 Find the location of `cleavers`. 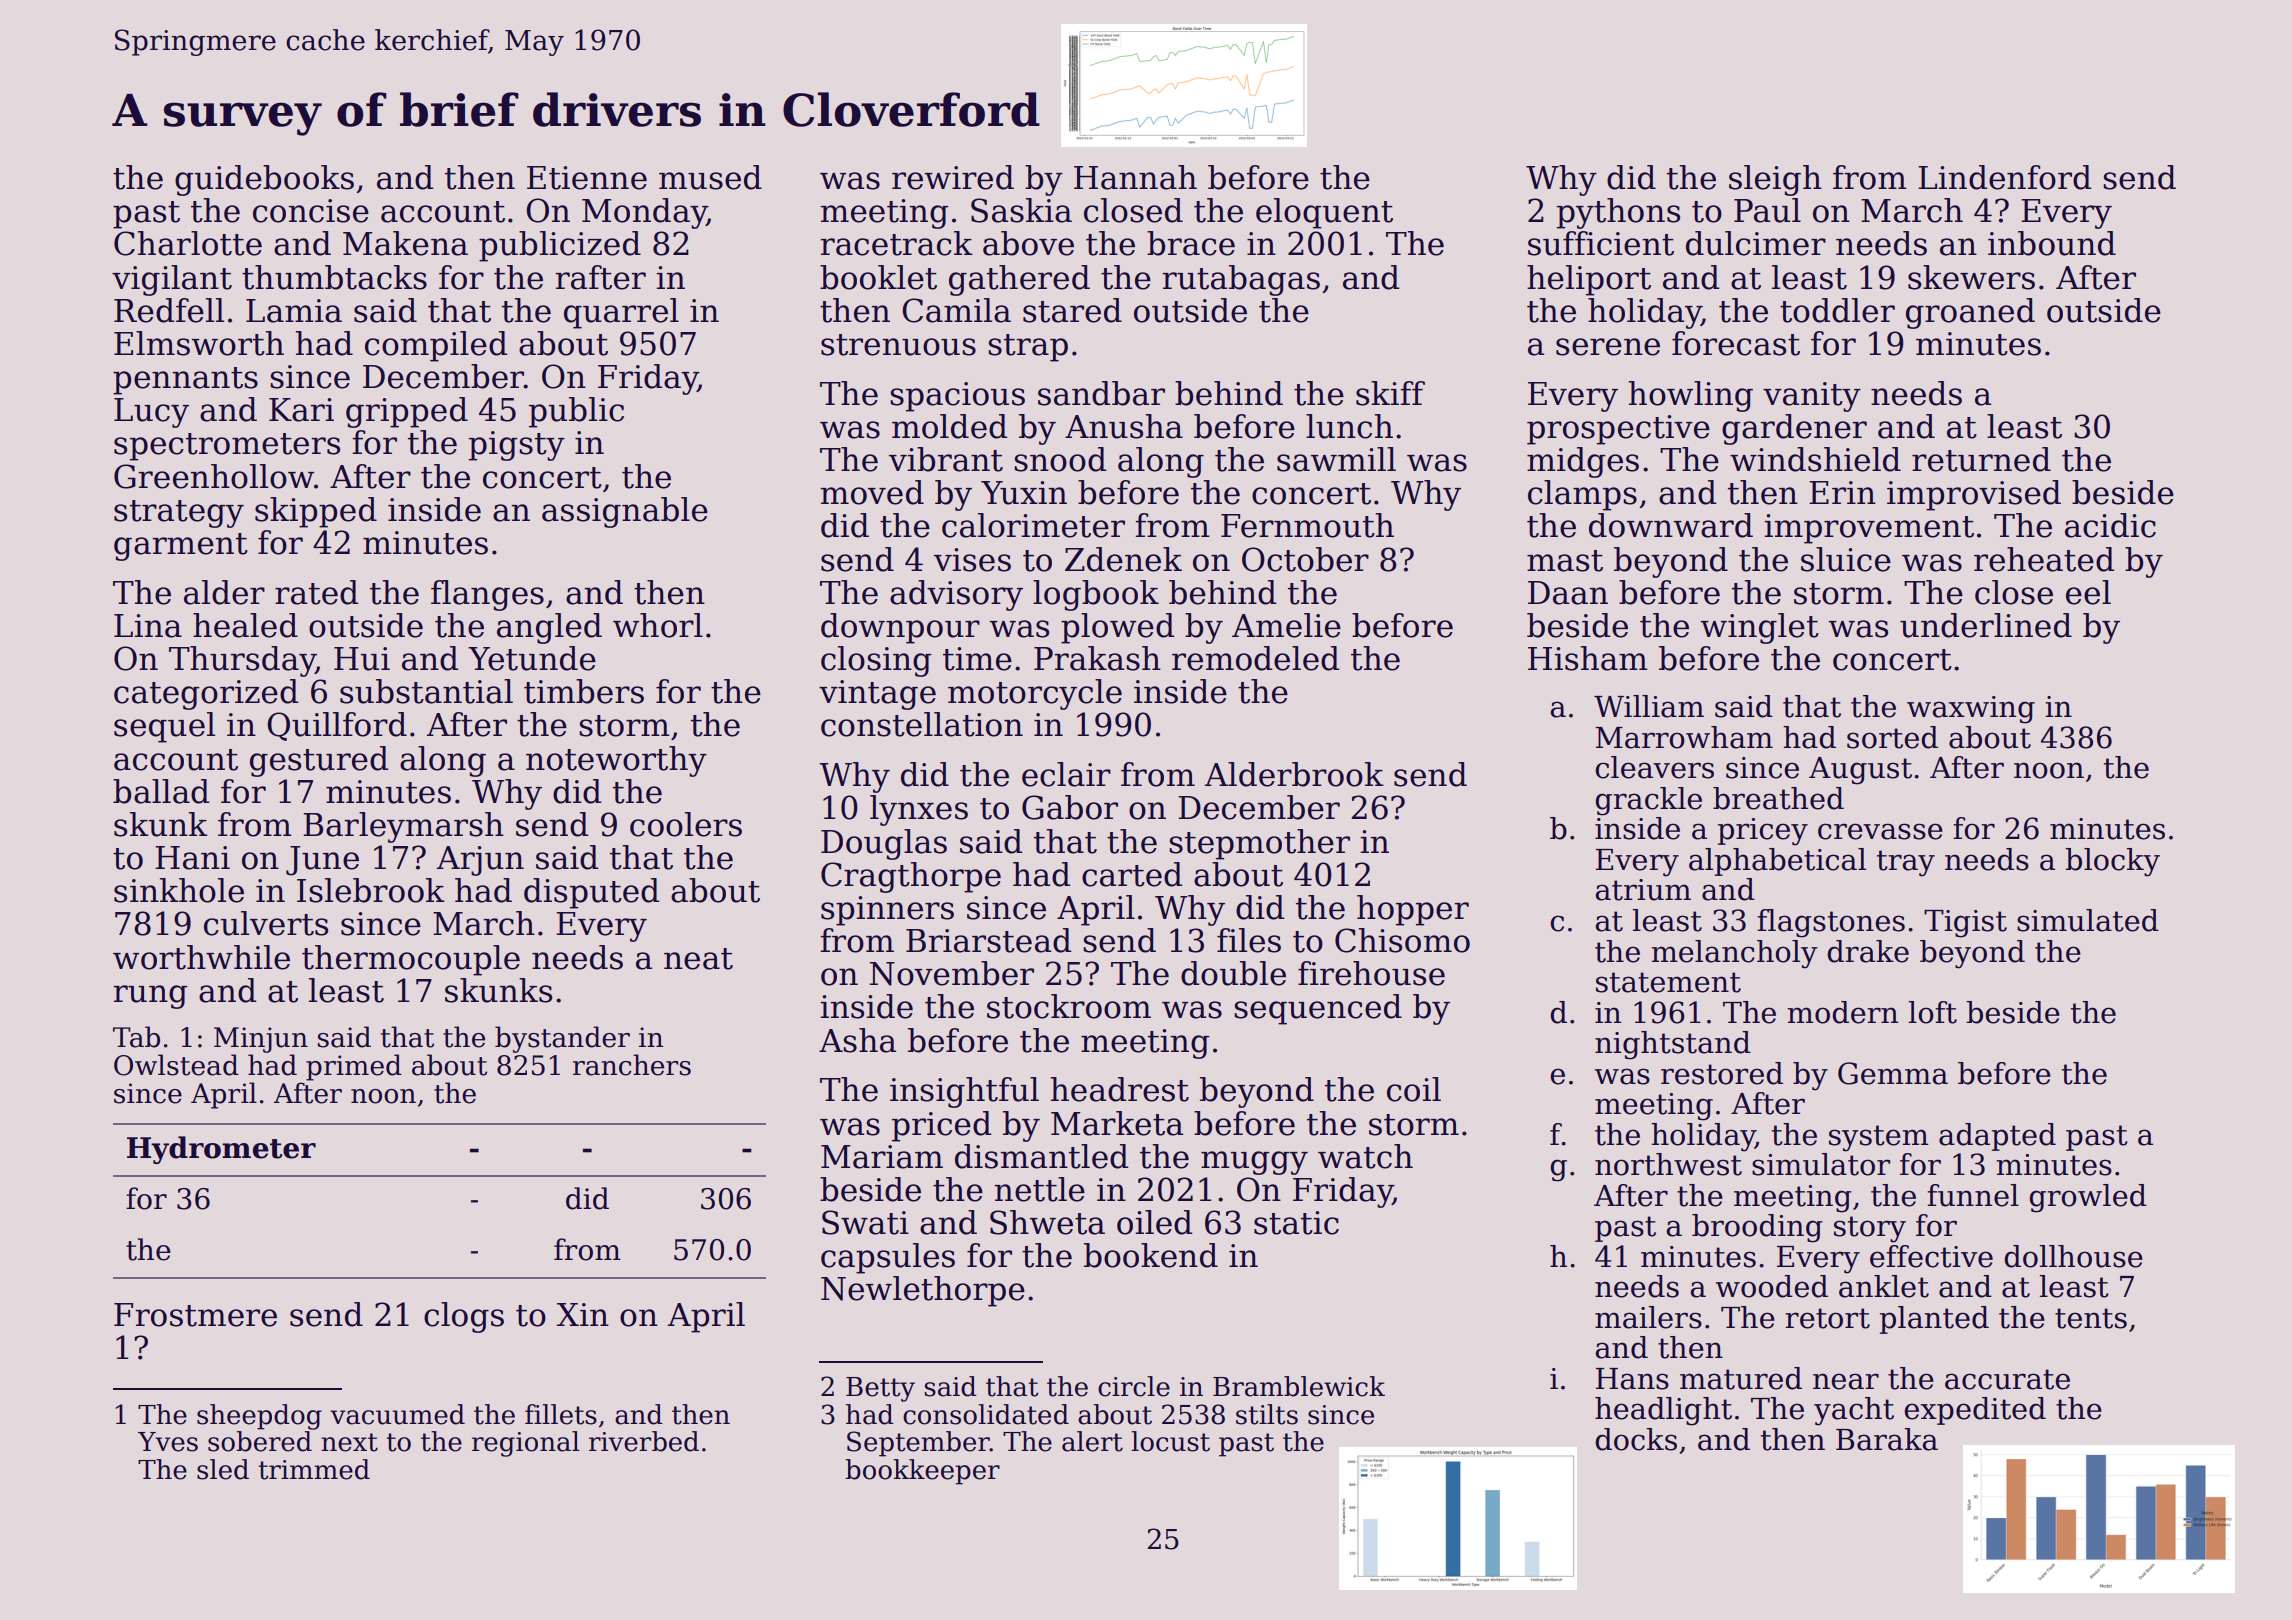

cleavers is located at coordinates (1654, 767).
